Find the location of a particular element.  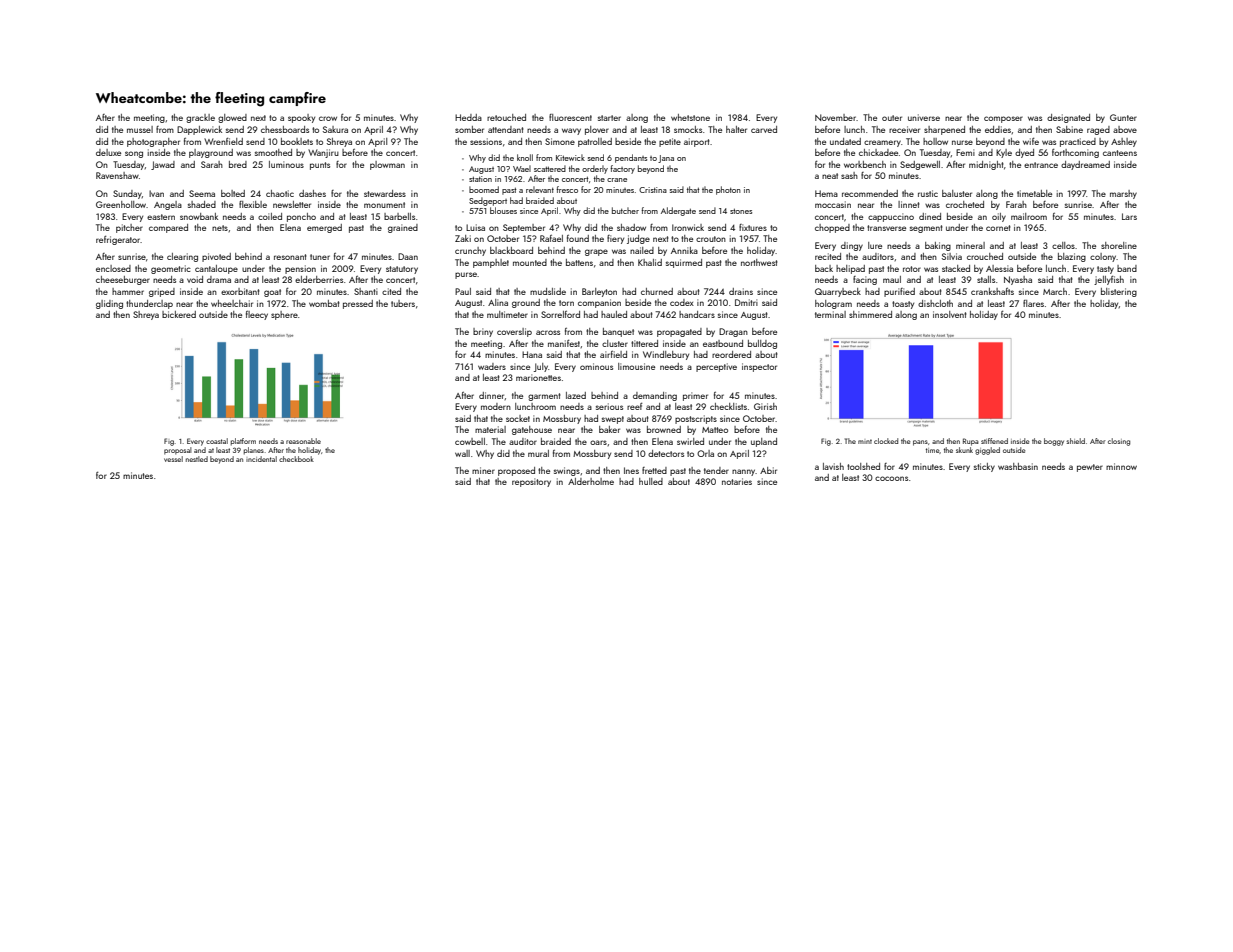

repository is located at coordinates (531, 482).
